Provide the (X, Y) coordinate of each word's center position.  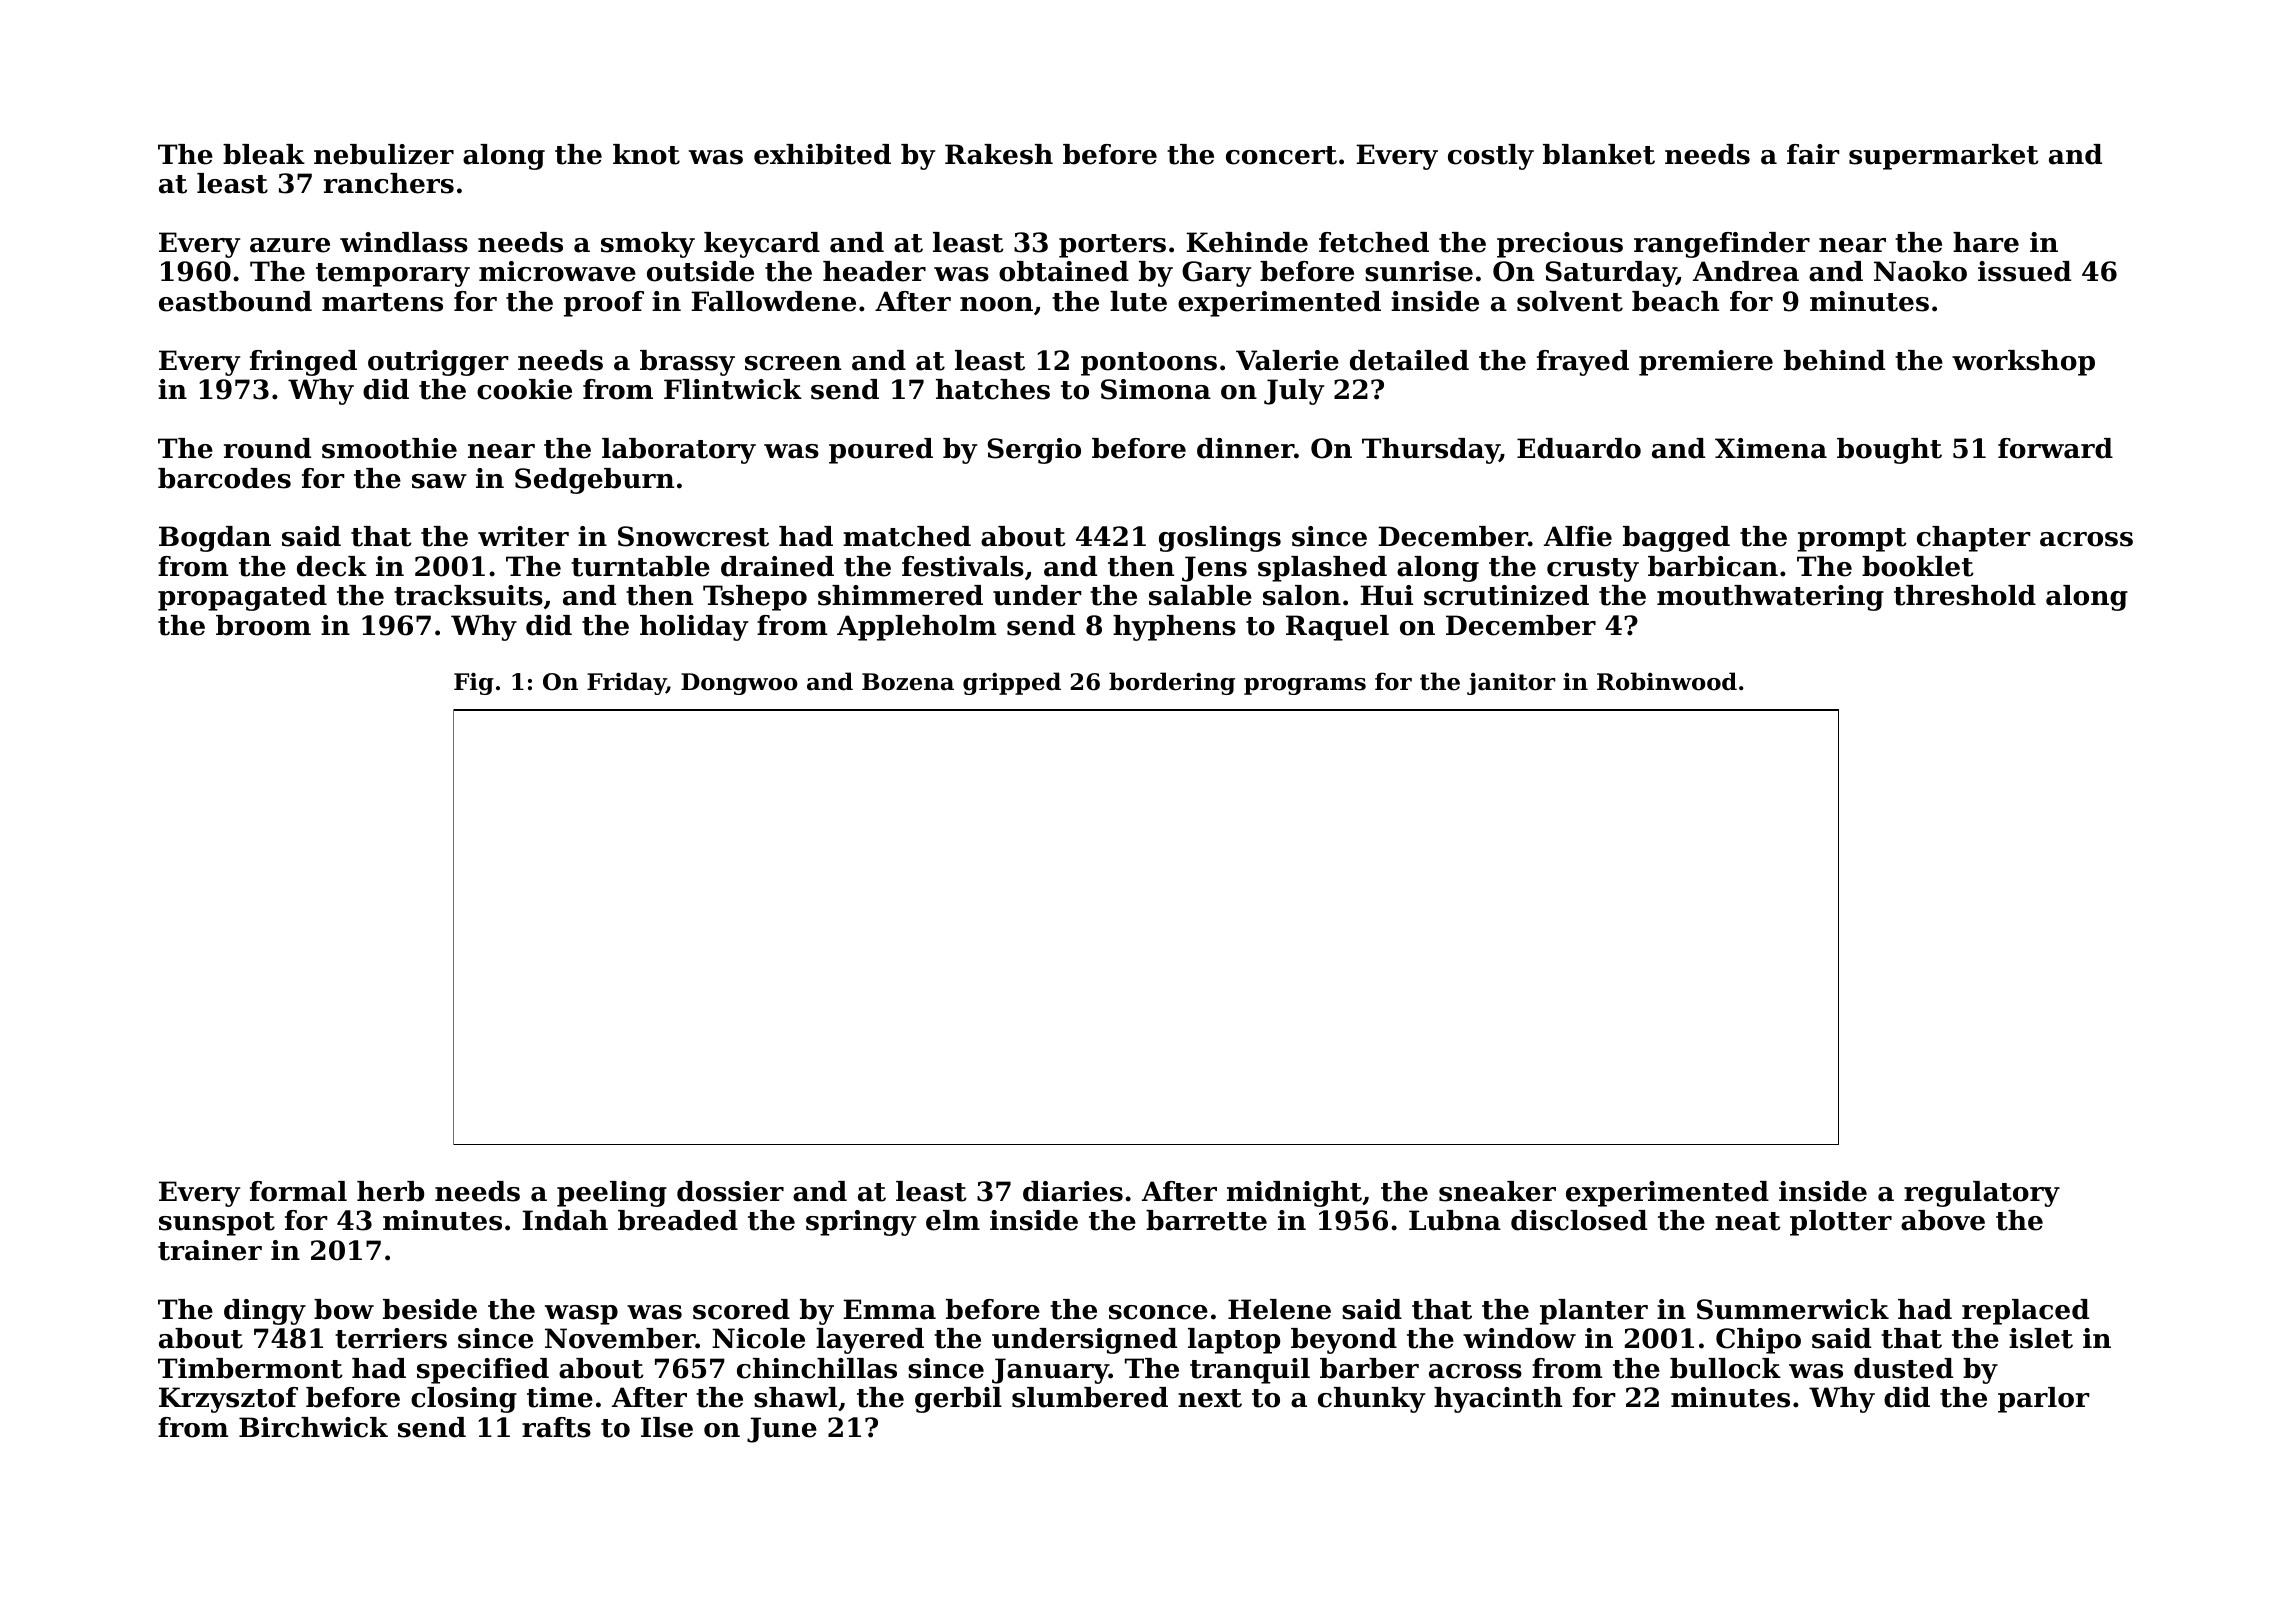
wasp (581, 1315)
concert (1281, 155)
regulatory (1982, 1194)
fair (1813, 154)
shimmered (900, 595)
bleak (264, 154)
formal (298, 1191)
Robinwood (1667, 681)
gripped (1012, 683)
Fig (474, 683)
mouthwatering (1770, 598)
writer (523, 536)
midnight (1294, 1194)
